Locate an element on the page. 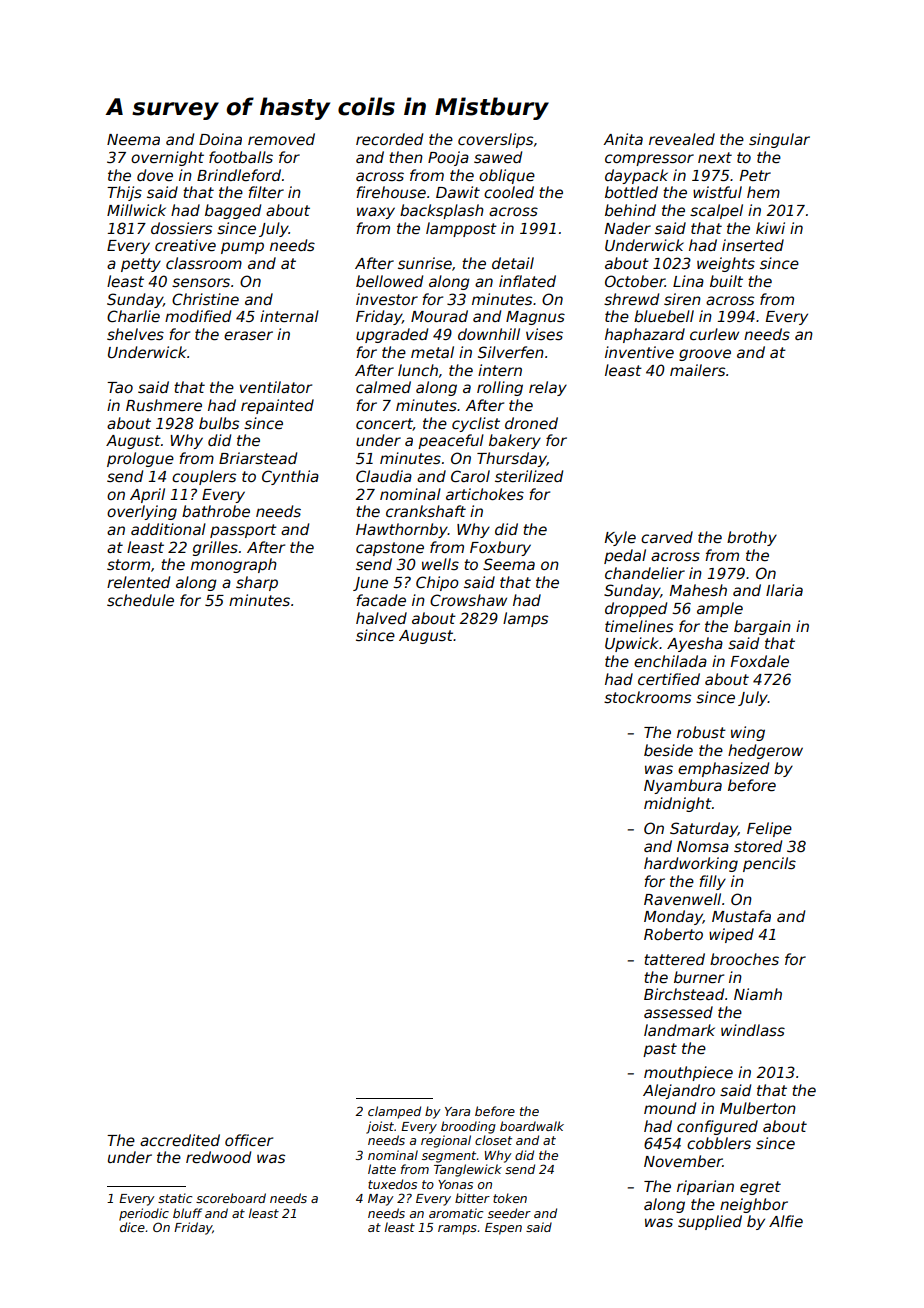 This page has height=1308, width=924. Niamh is located at coordinates (758, 994).
